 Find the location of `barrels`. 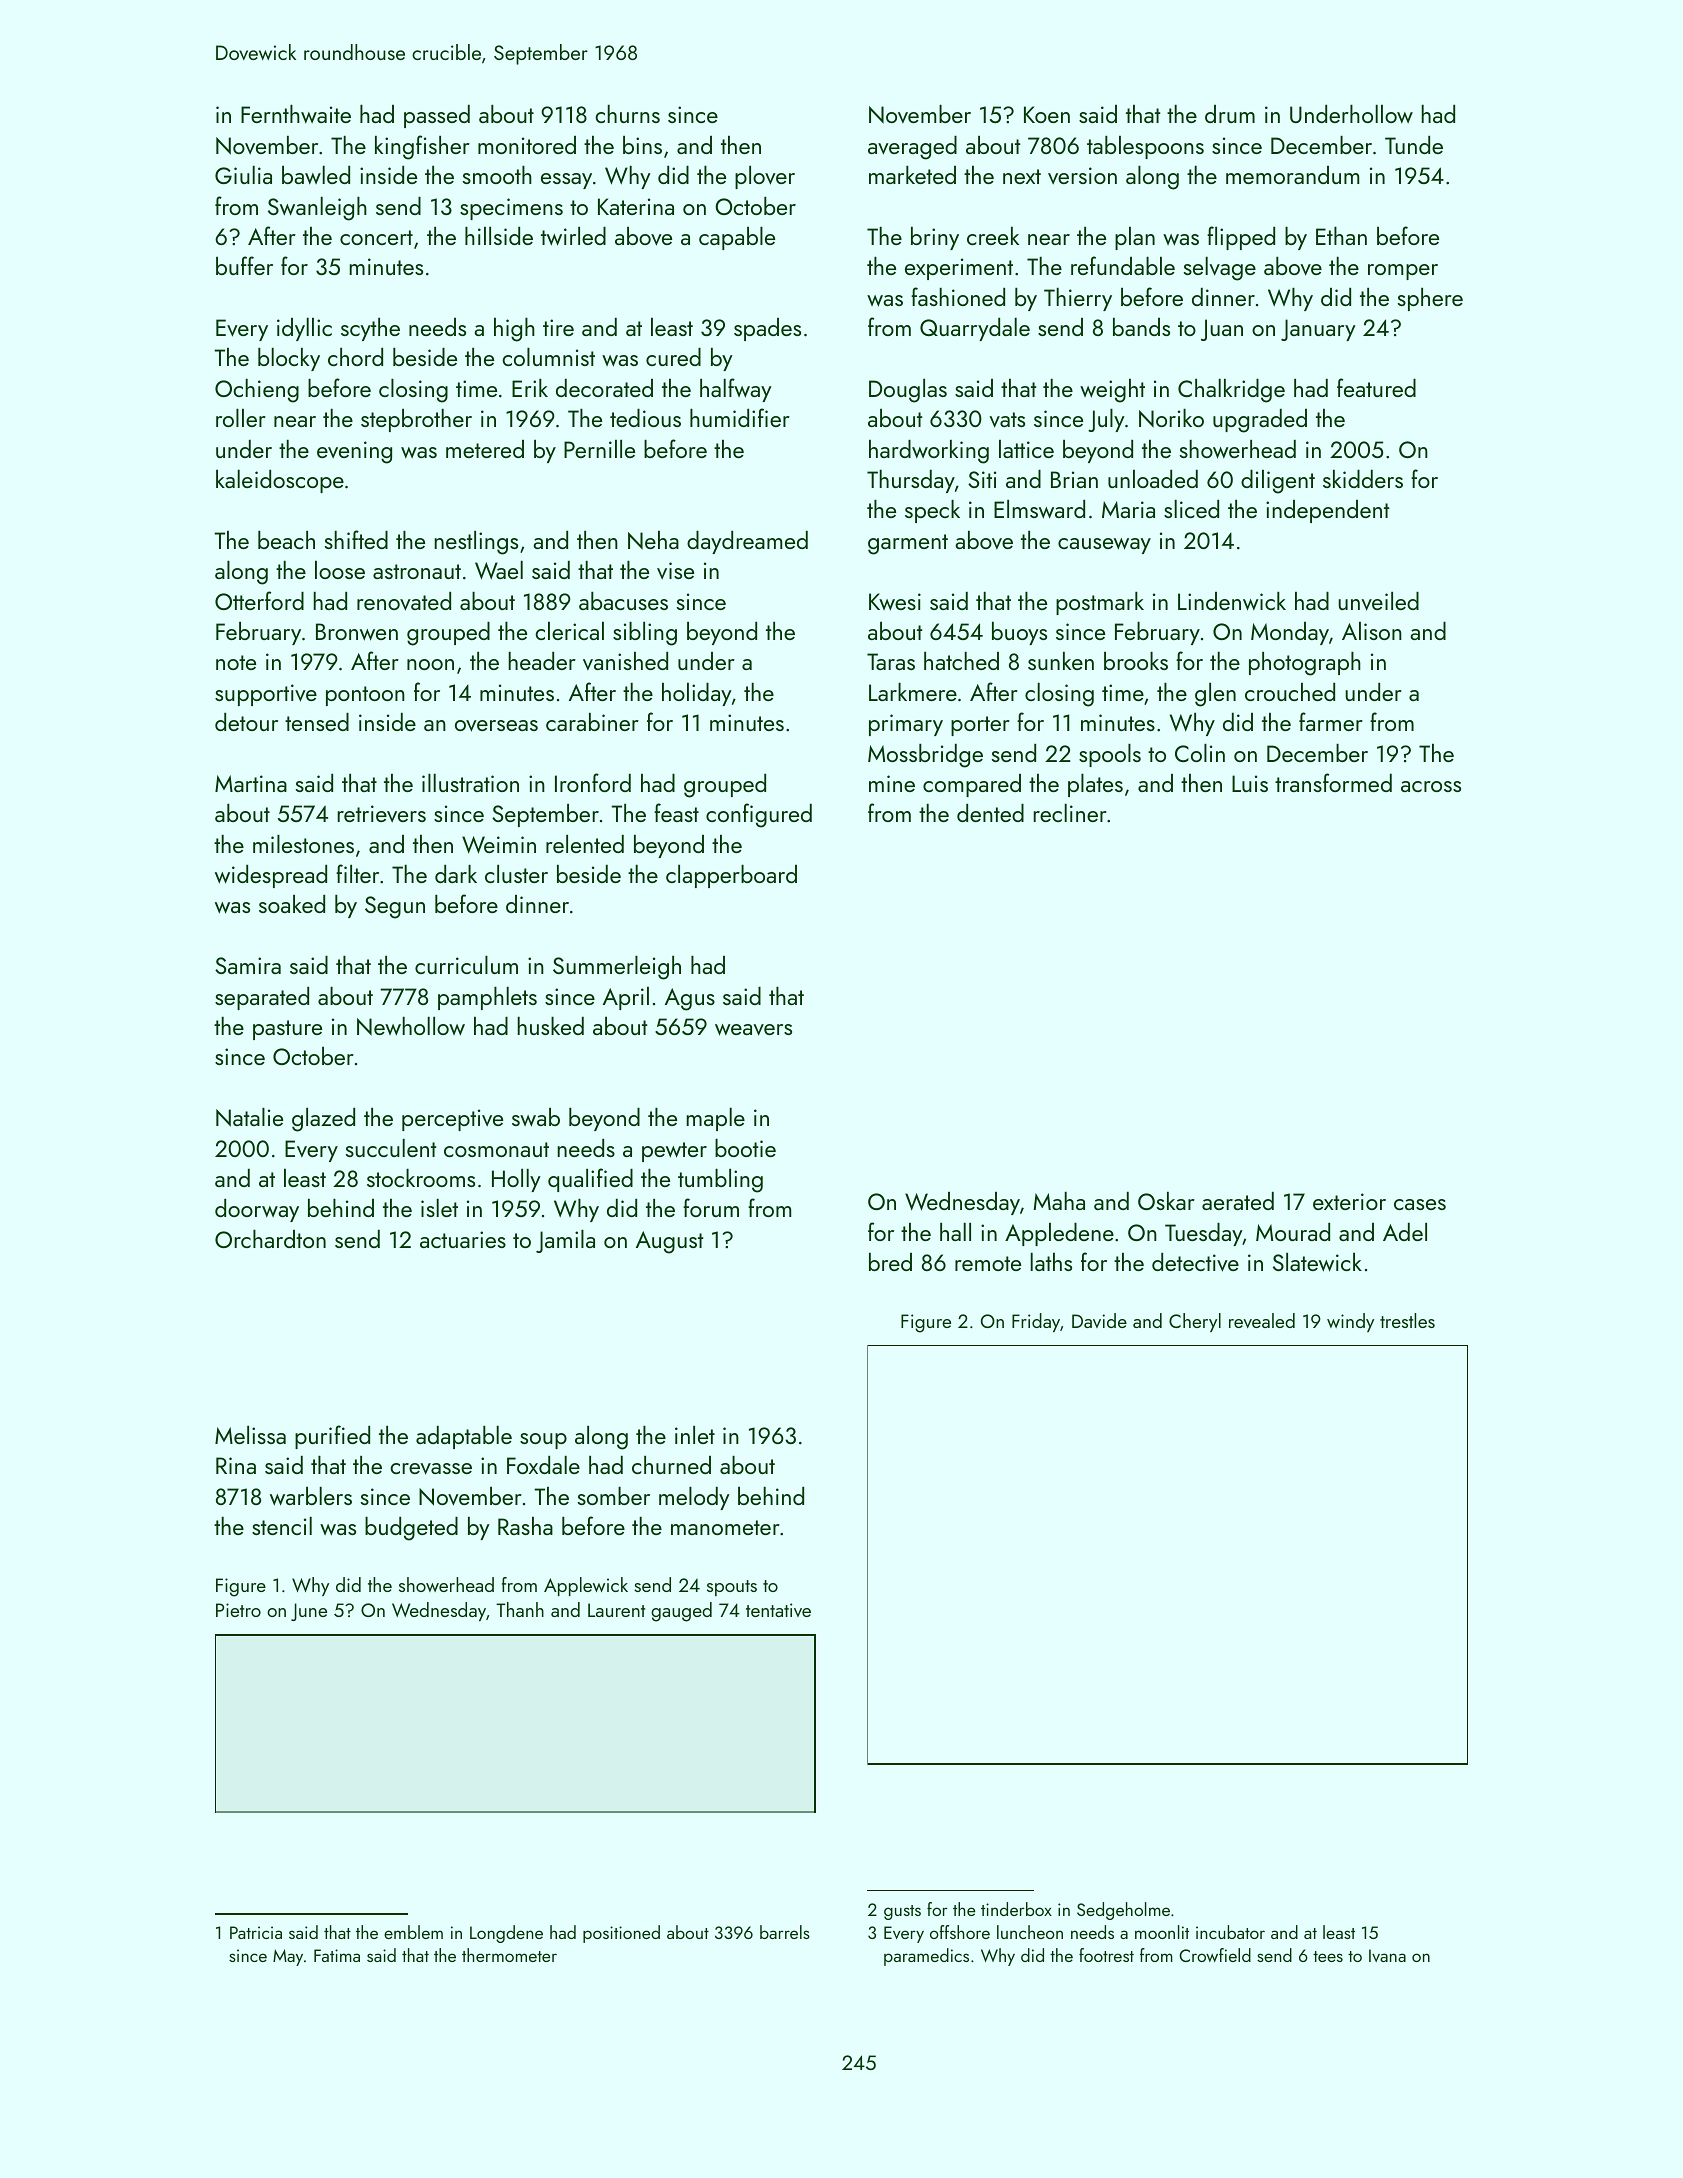

barrels is located at coordinates (785, 1932).
